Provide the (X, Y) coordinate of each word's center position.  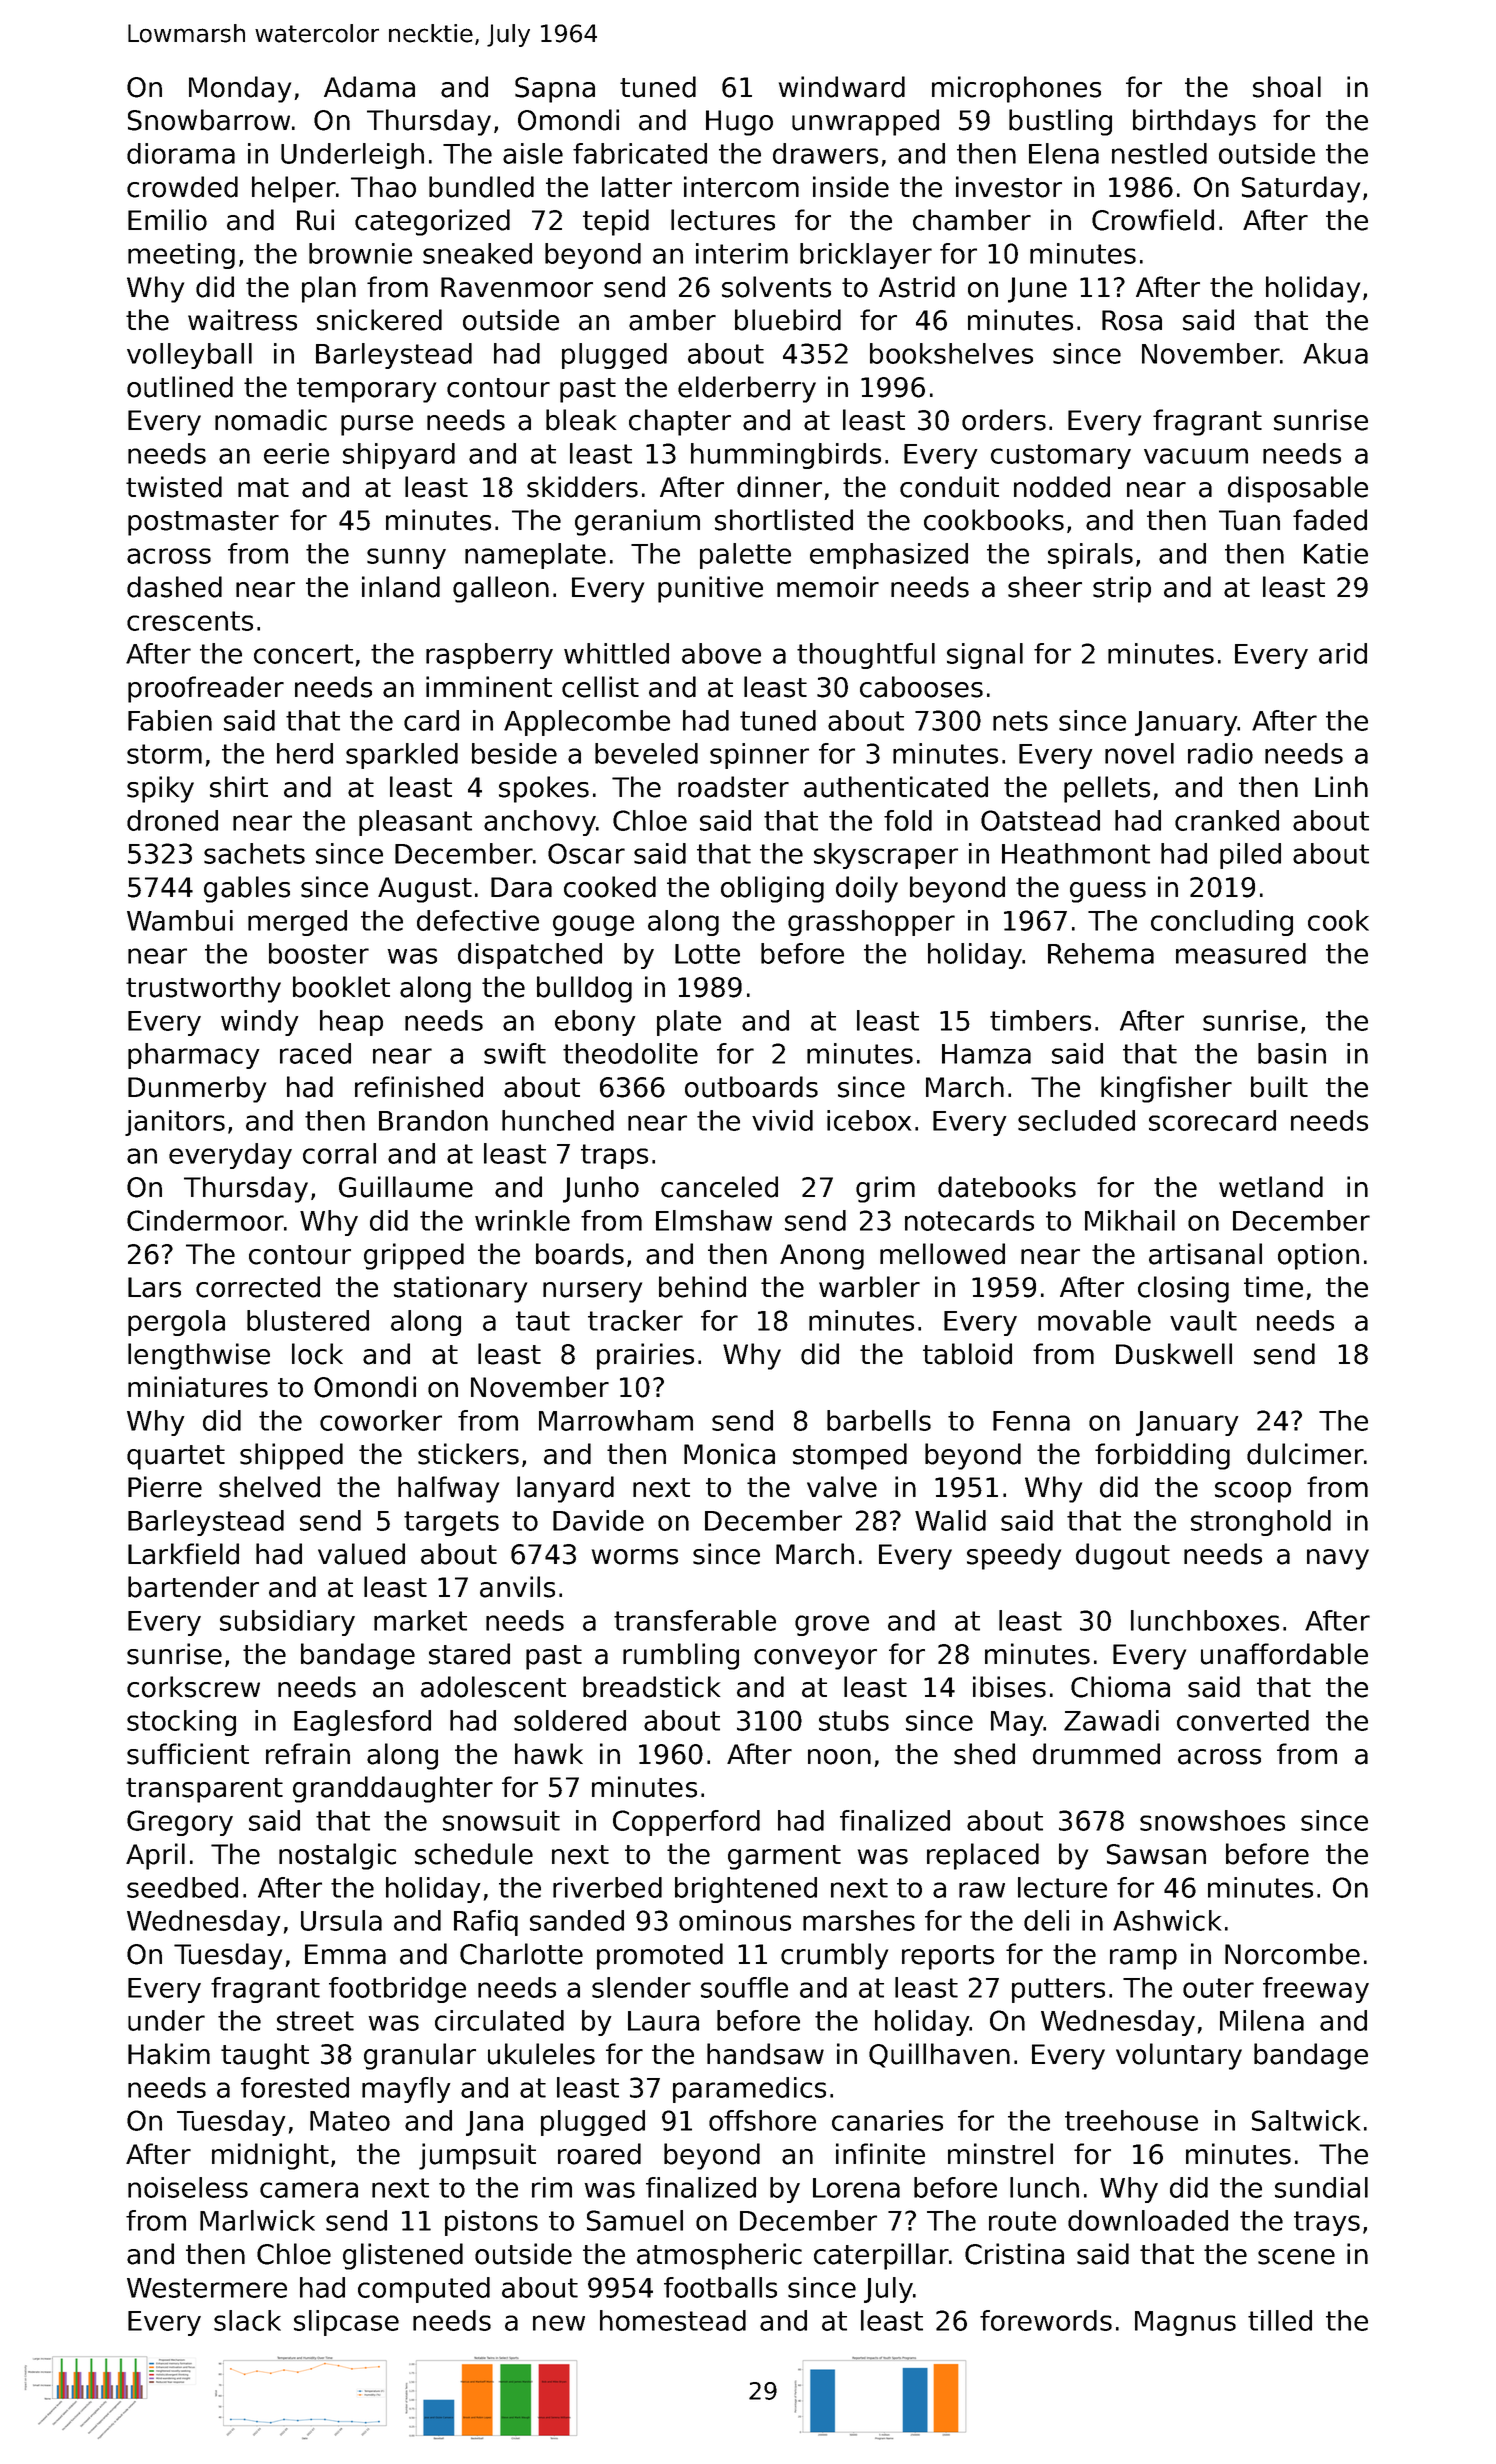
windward (842, 87)
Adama (369, 87)
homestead (673, 2320)
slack (247, 2320)
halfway (448, 1489)
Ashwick (1167, 1920)
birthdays (1194, 122)
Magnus (1185, 2323)
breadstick (651, 1687)
